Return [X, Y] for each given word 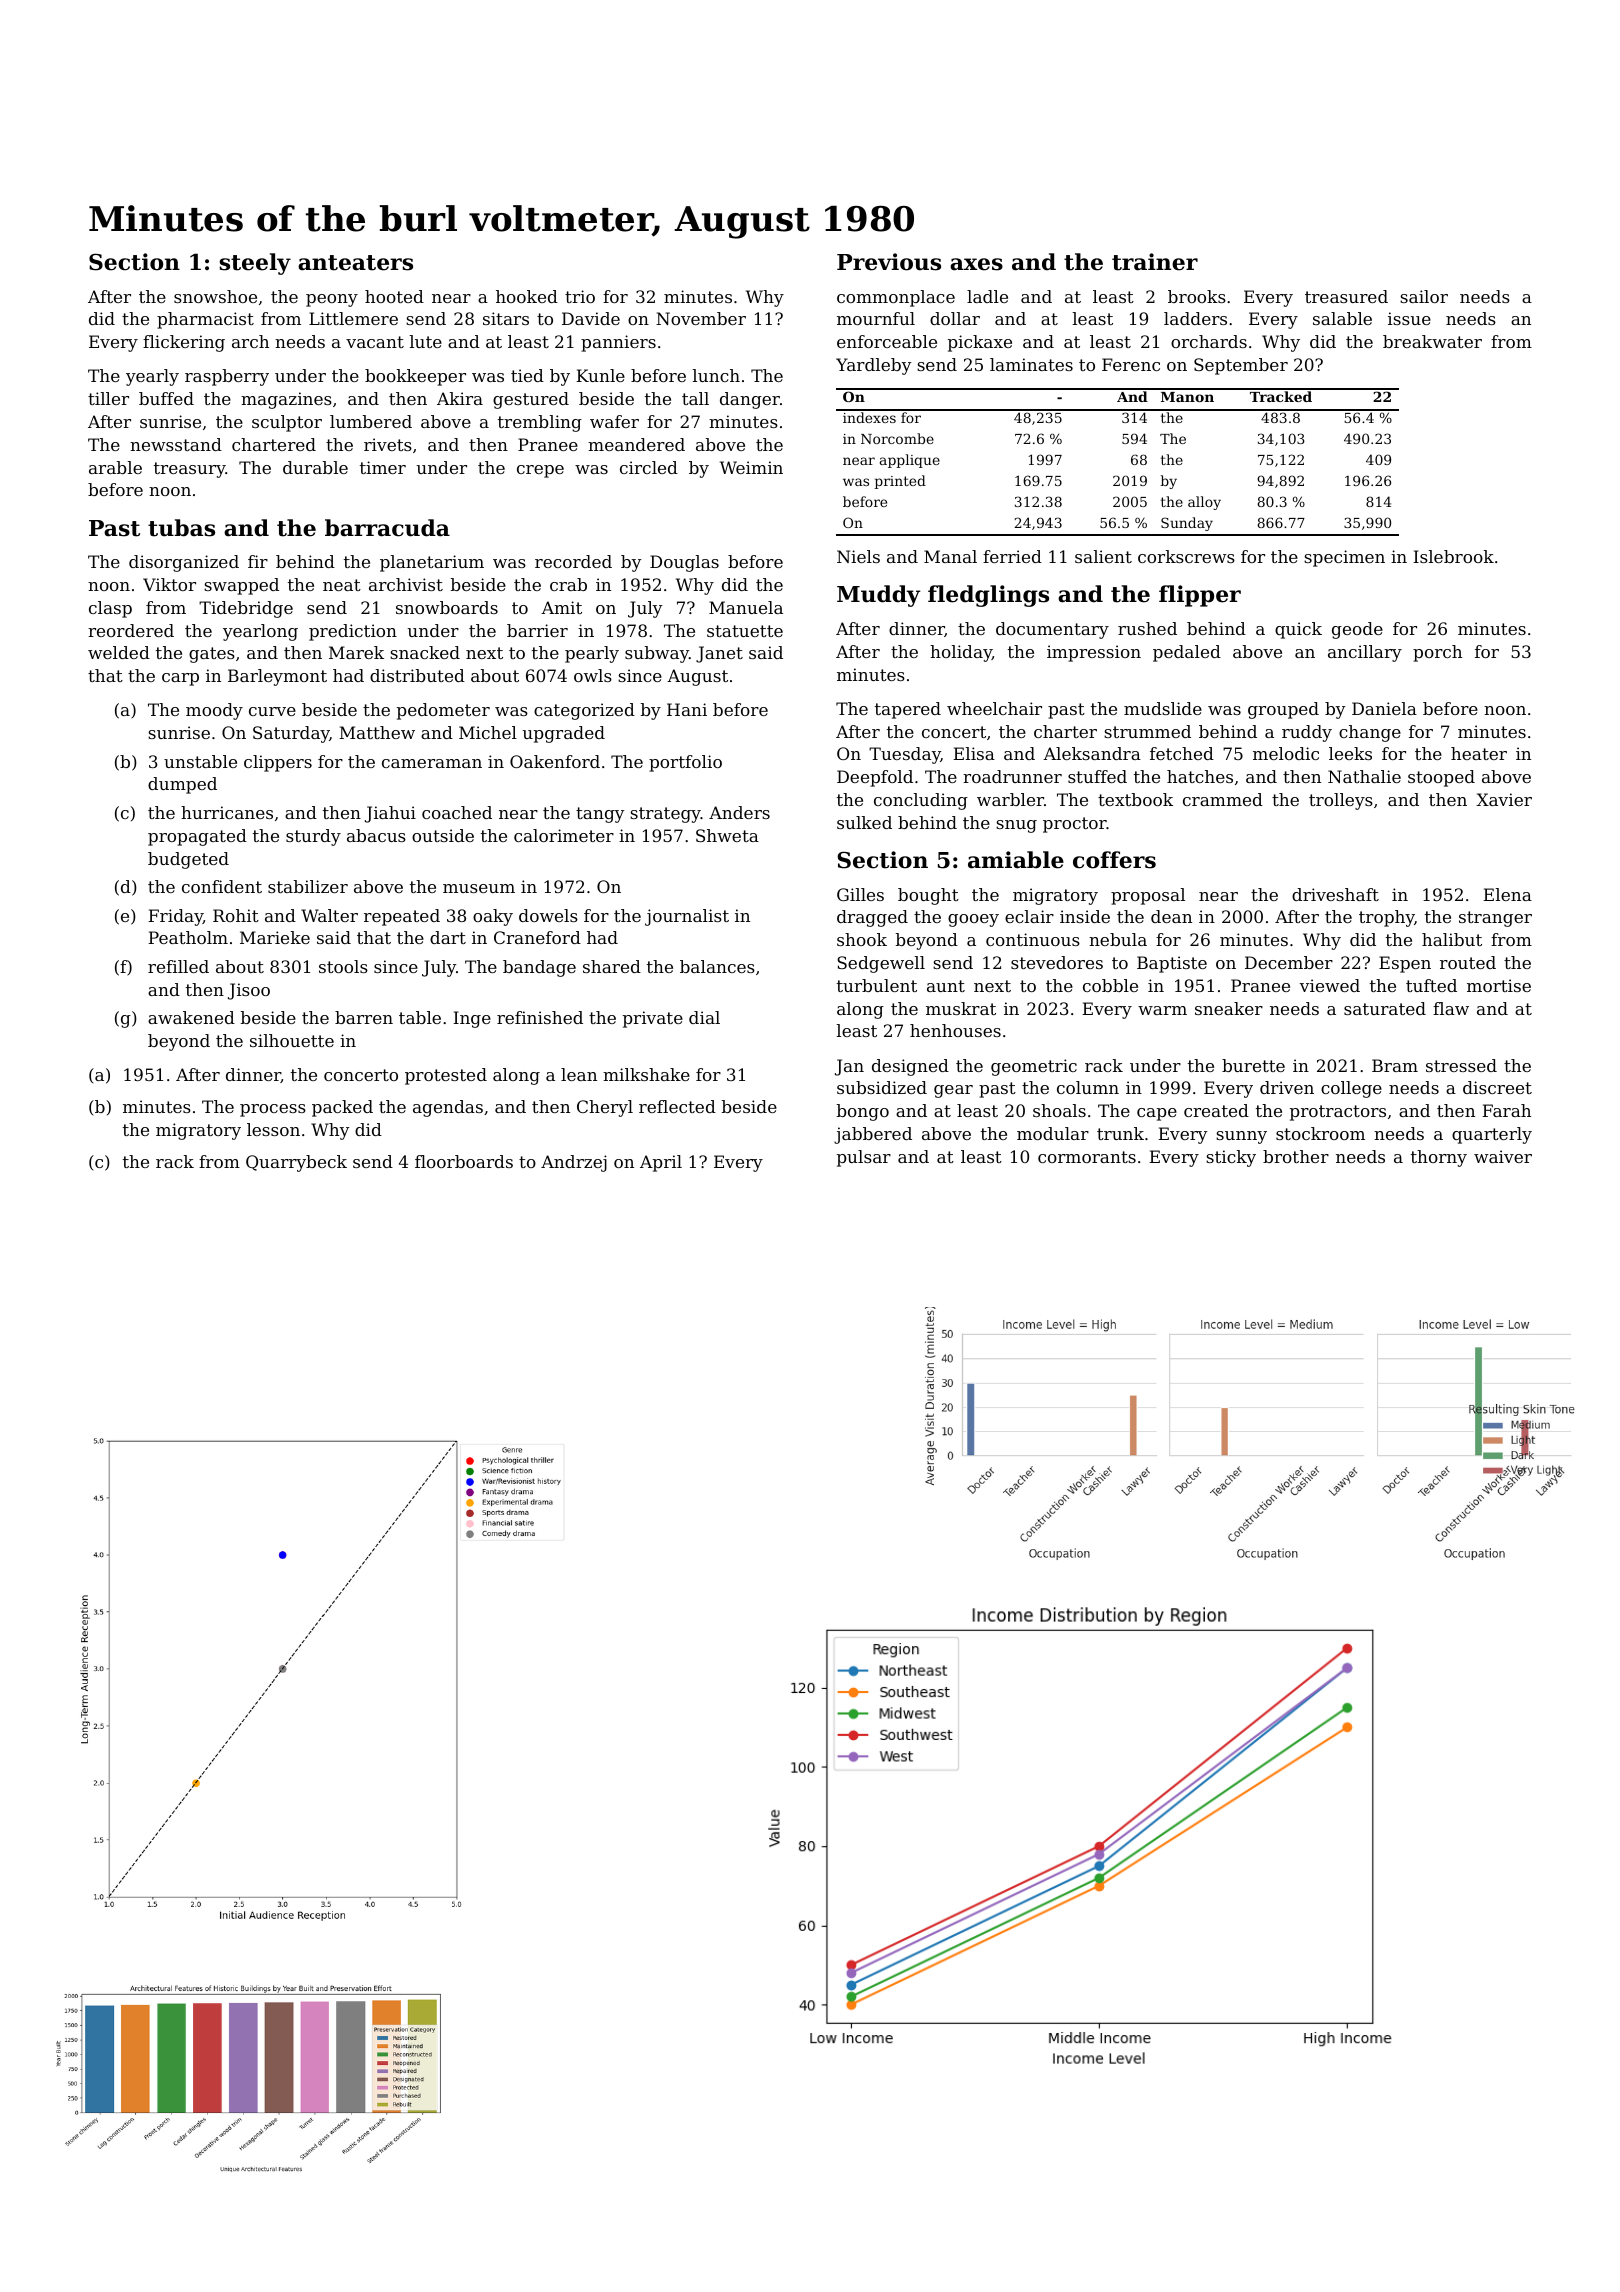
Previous [889, 262]
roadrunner [1012, 776]
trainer [1155, 262]
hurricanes [227, 812]
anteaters [355, 263]
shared [612, 966]
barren [364, 1017]
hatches [1200, 776]
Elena [1507, 894]
